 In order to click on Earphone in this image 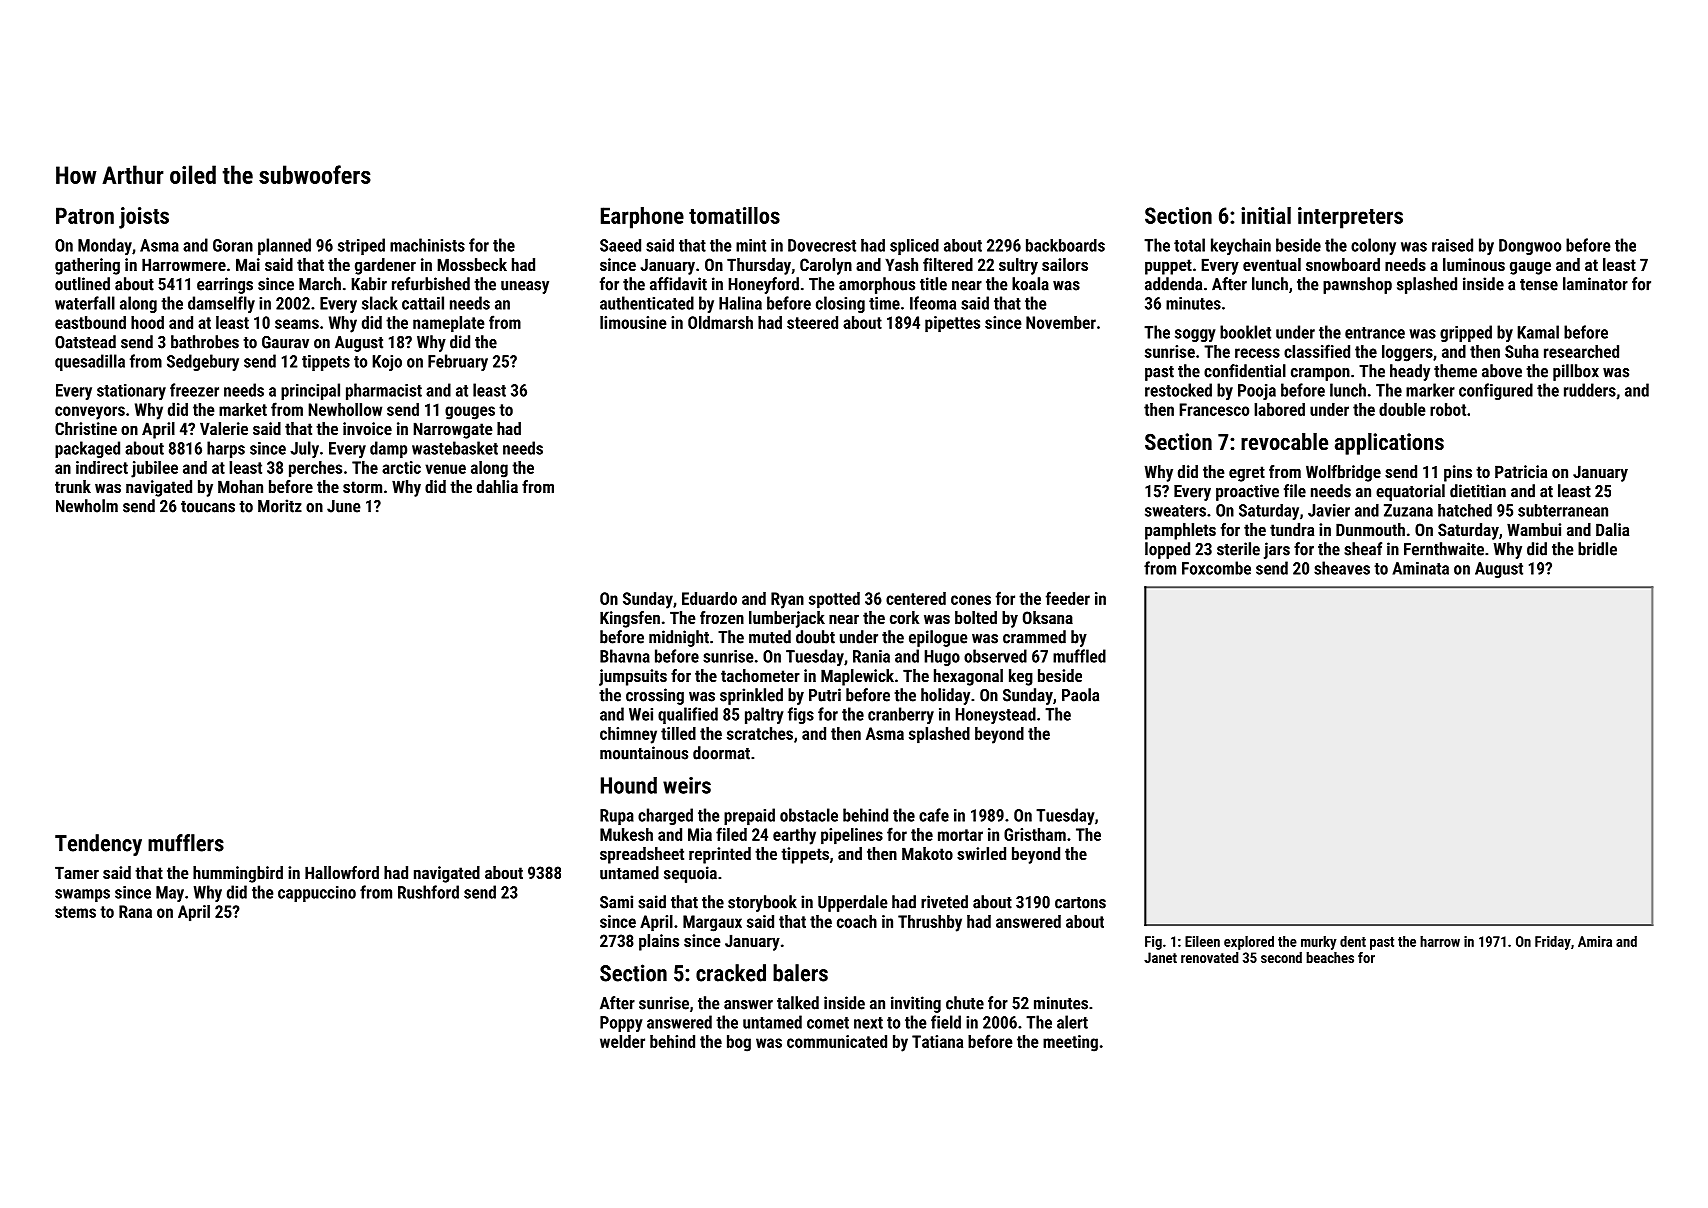, I will do `click(642, 218)`.
